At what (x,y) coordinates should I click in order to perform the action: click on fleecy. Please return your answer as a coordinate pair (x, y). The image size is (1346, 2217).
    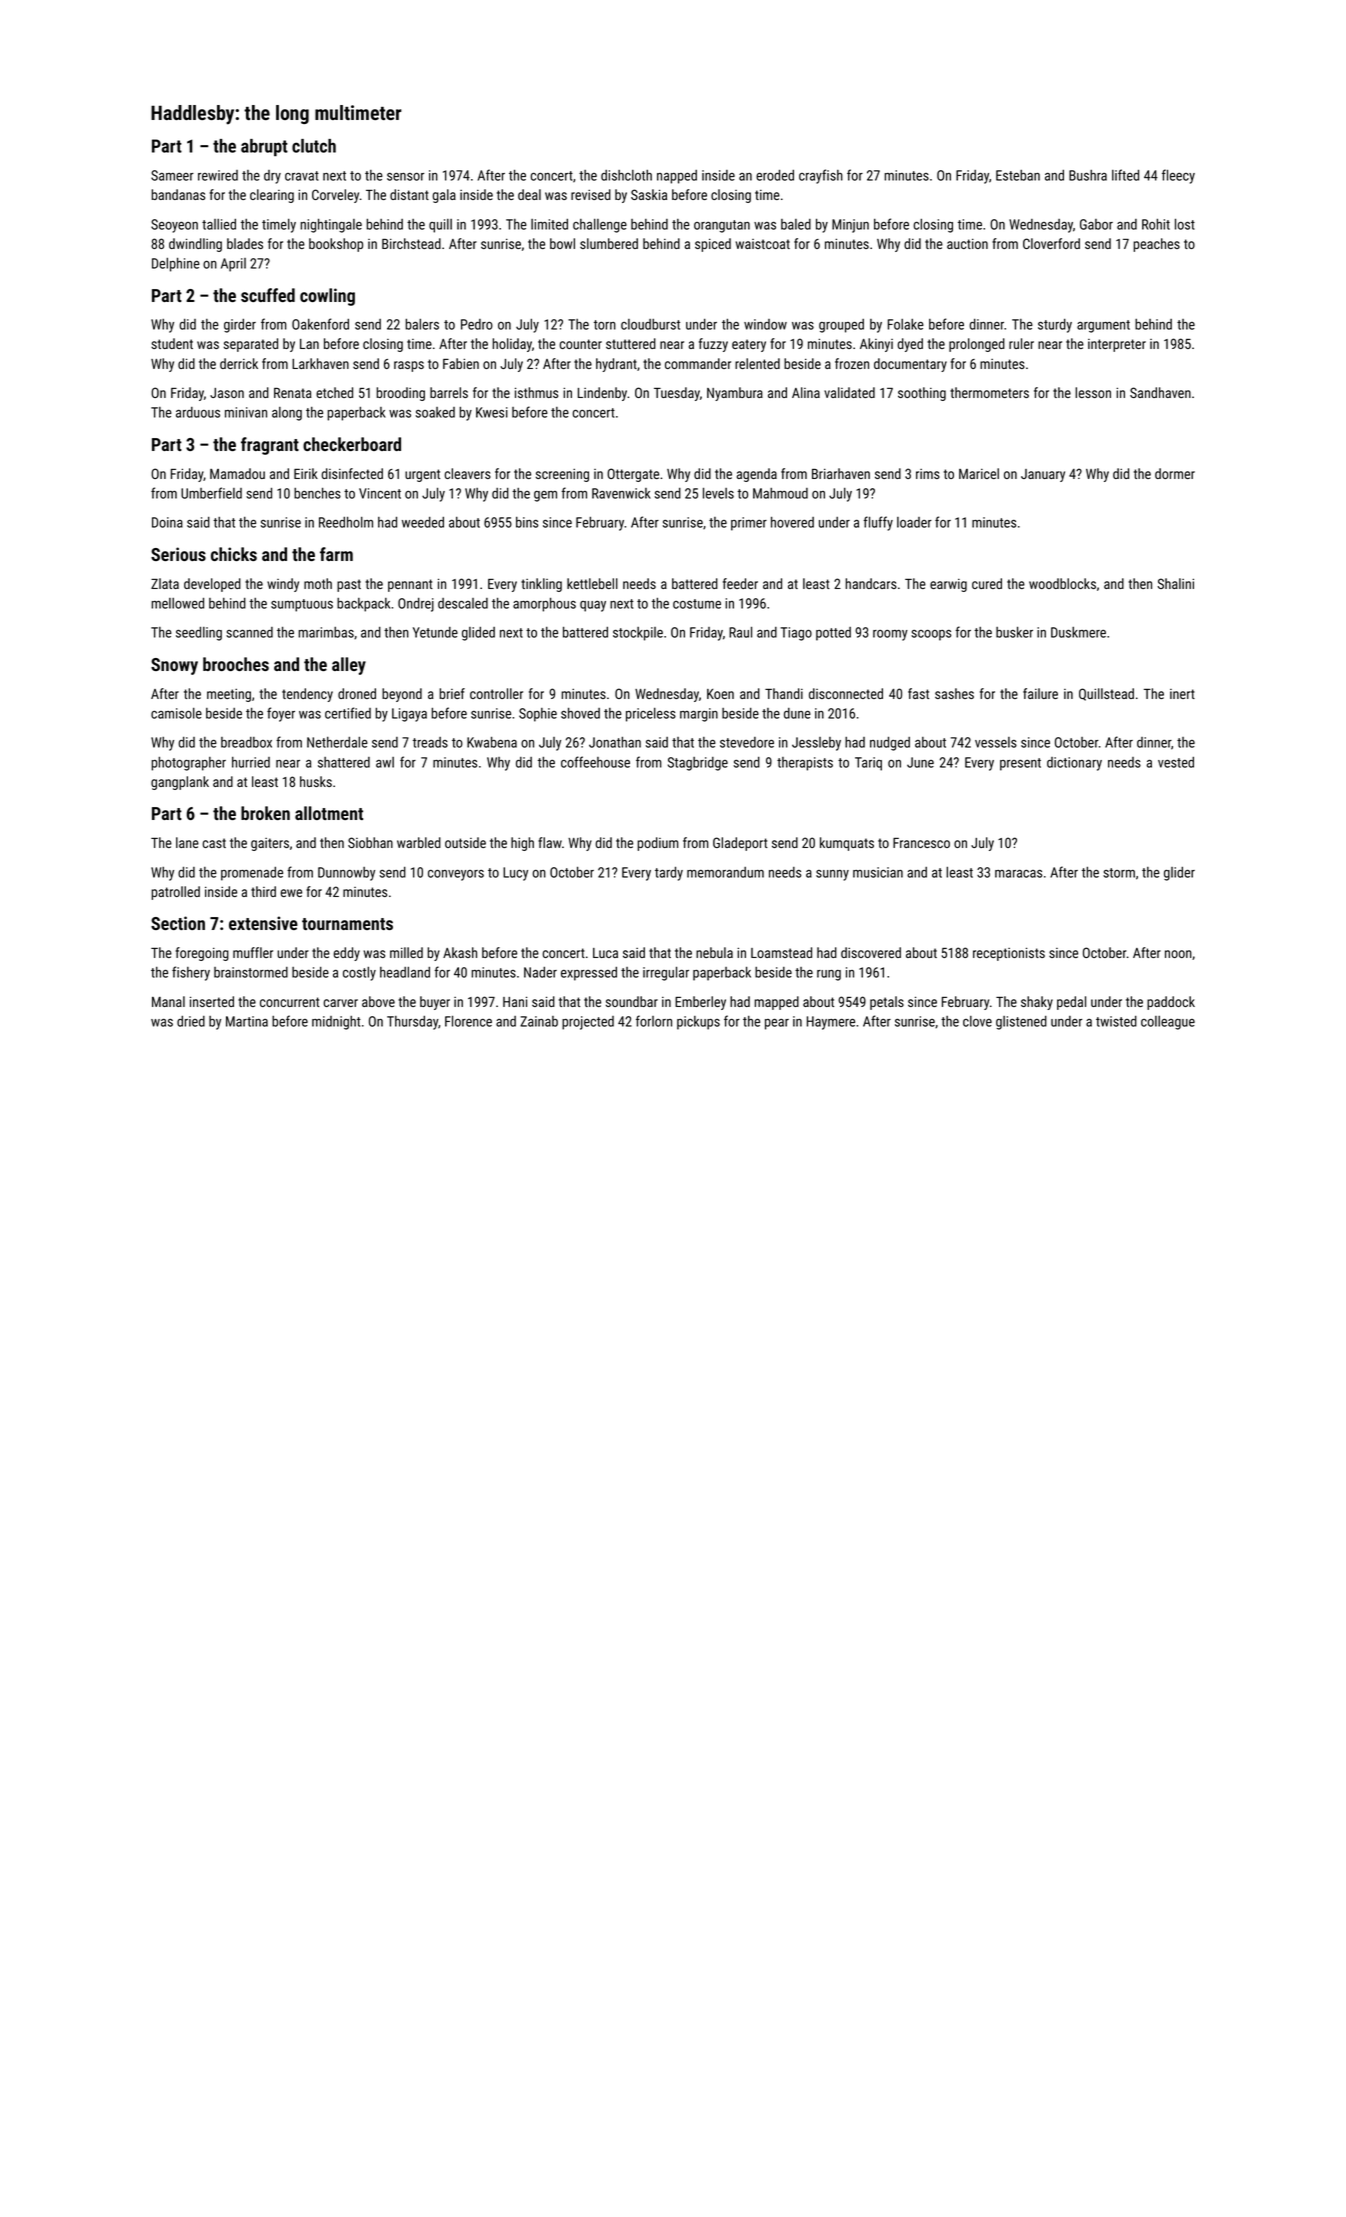
    Looking at the image, I should click on (1178, 176).
